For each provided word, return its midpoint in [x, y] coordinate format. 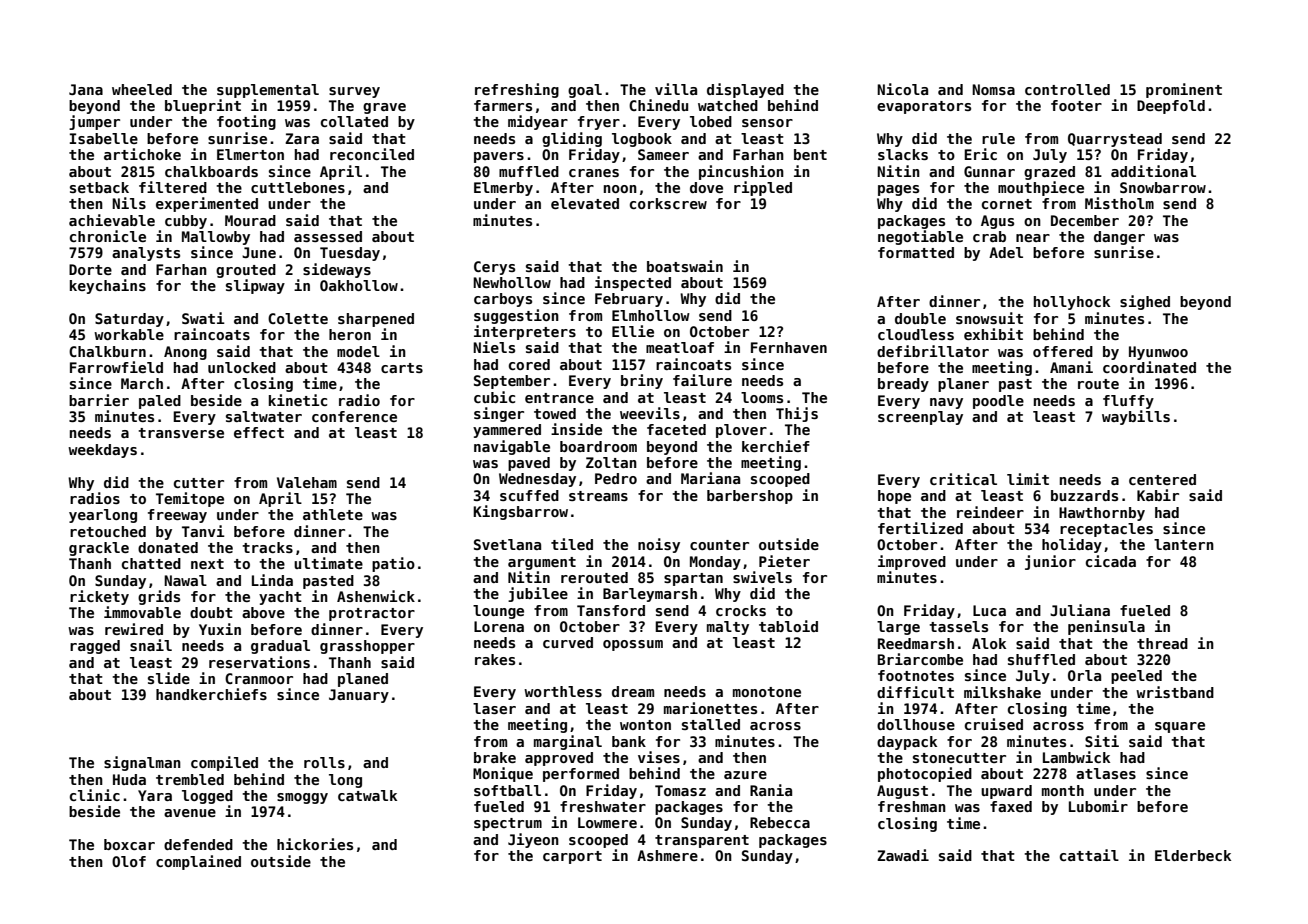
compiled [224, 763]
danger [1119, 238]
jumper [94, 122]
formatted [916, 252]
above [263, 612]
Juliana [1080, 610]
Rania [771, 790]
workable [129, 334]
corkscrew [668, 203]
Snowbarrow [1163, 187]
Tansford [611, 610]
